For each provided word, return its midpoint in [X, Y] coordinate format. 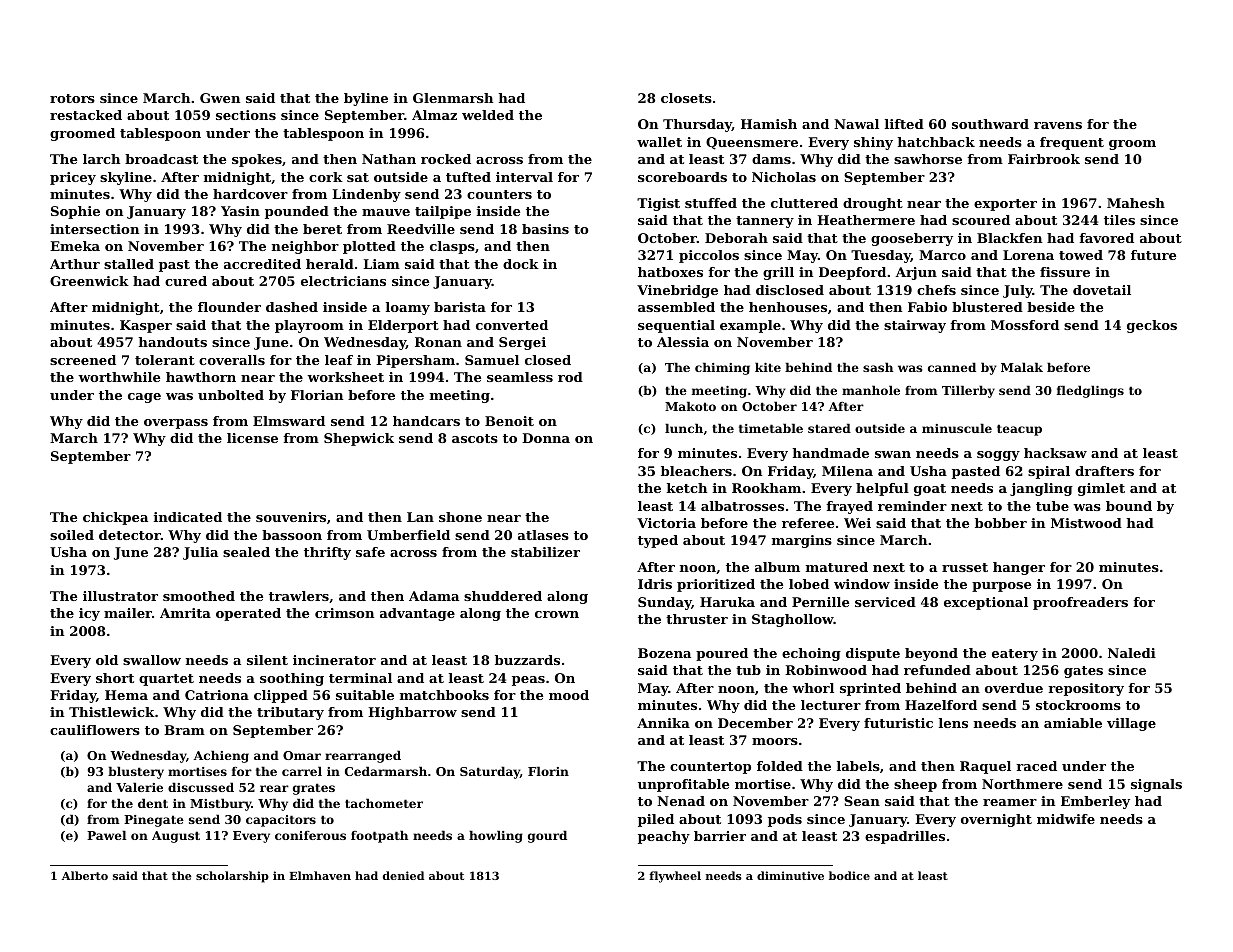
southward [990, 124]
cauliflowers [95, 730]
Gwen [220, 98]
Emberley [1095, 802]
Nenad [681, 801]
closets [686, 98]
